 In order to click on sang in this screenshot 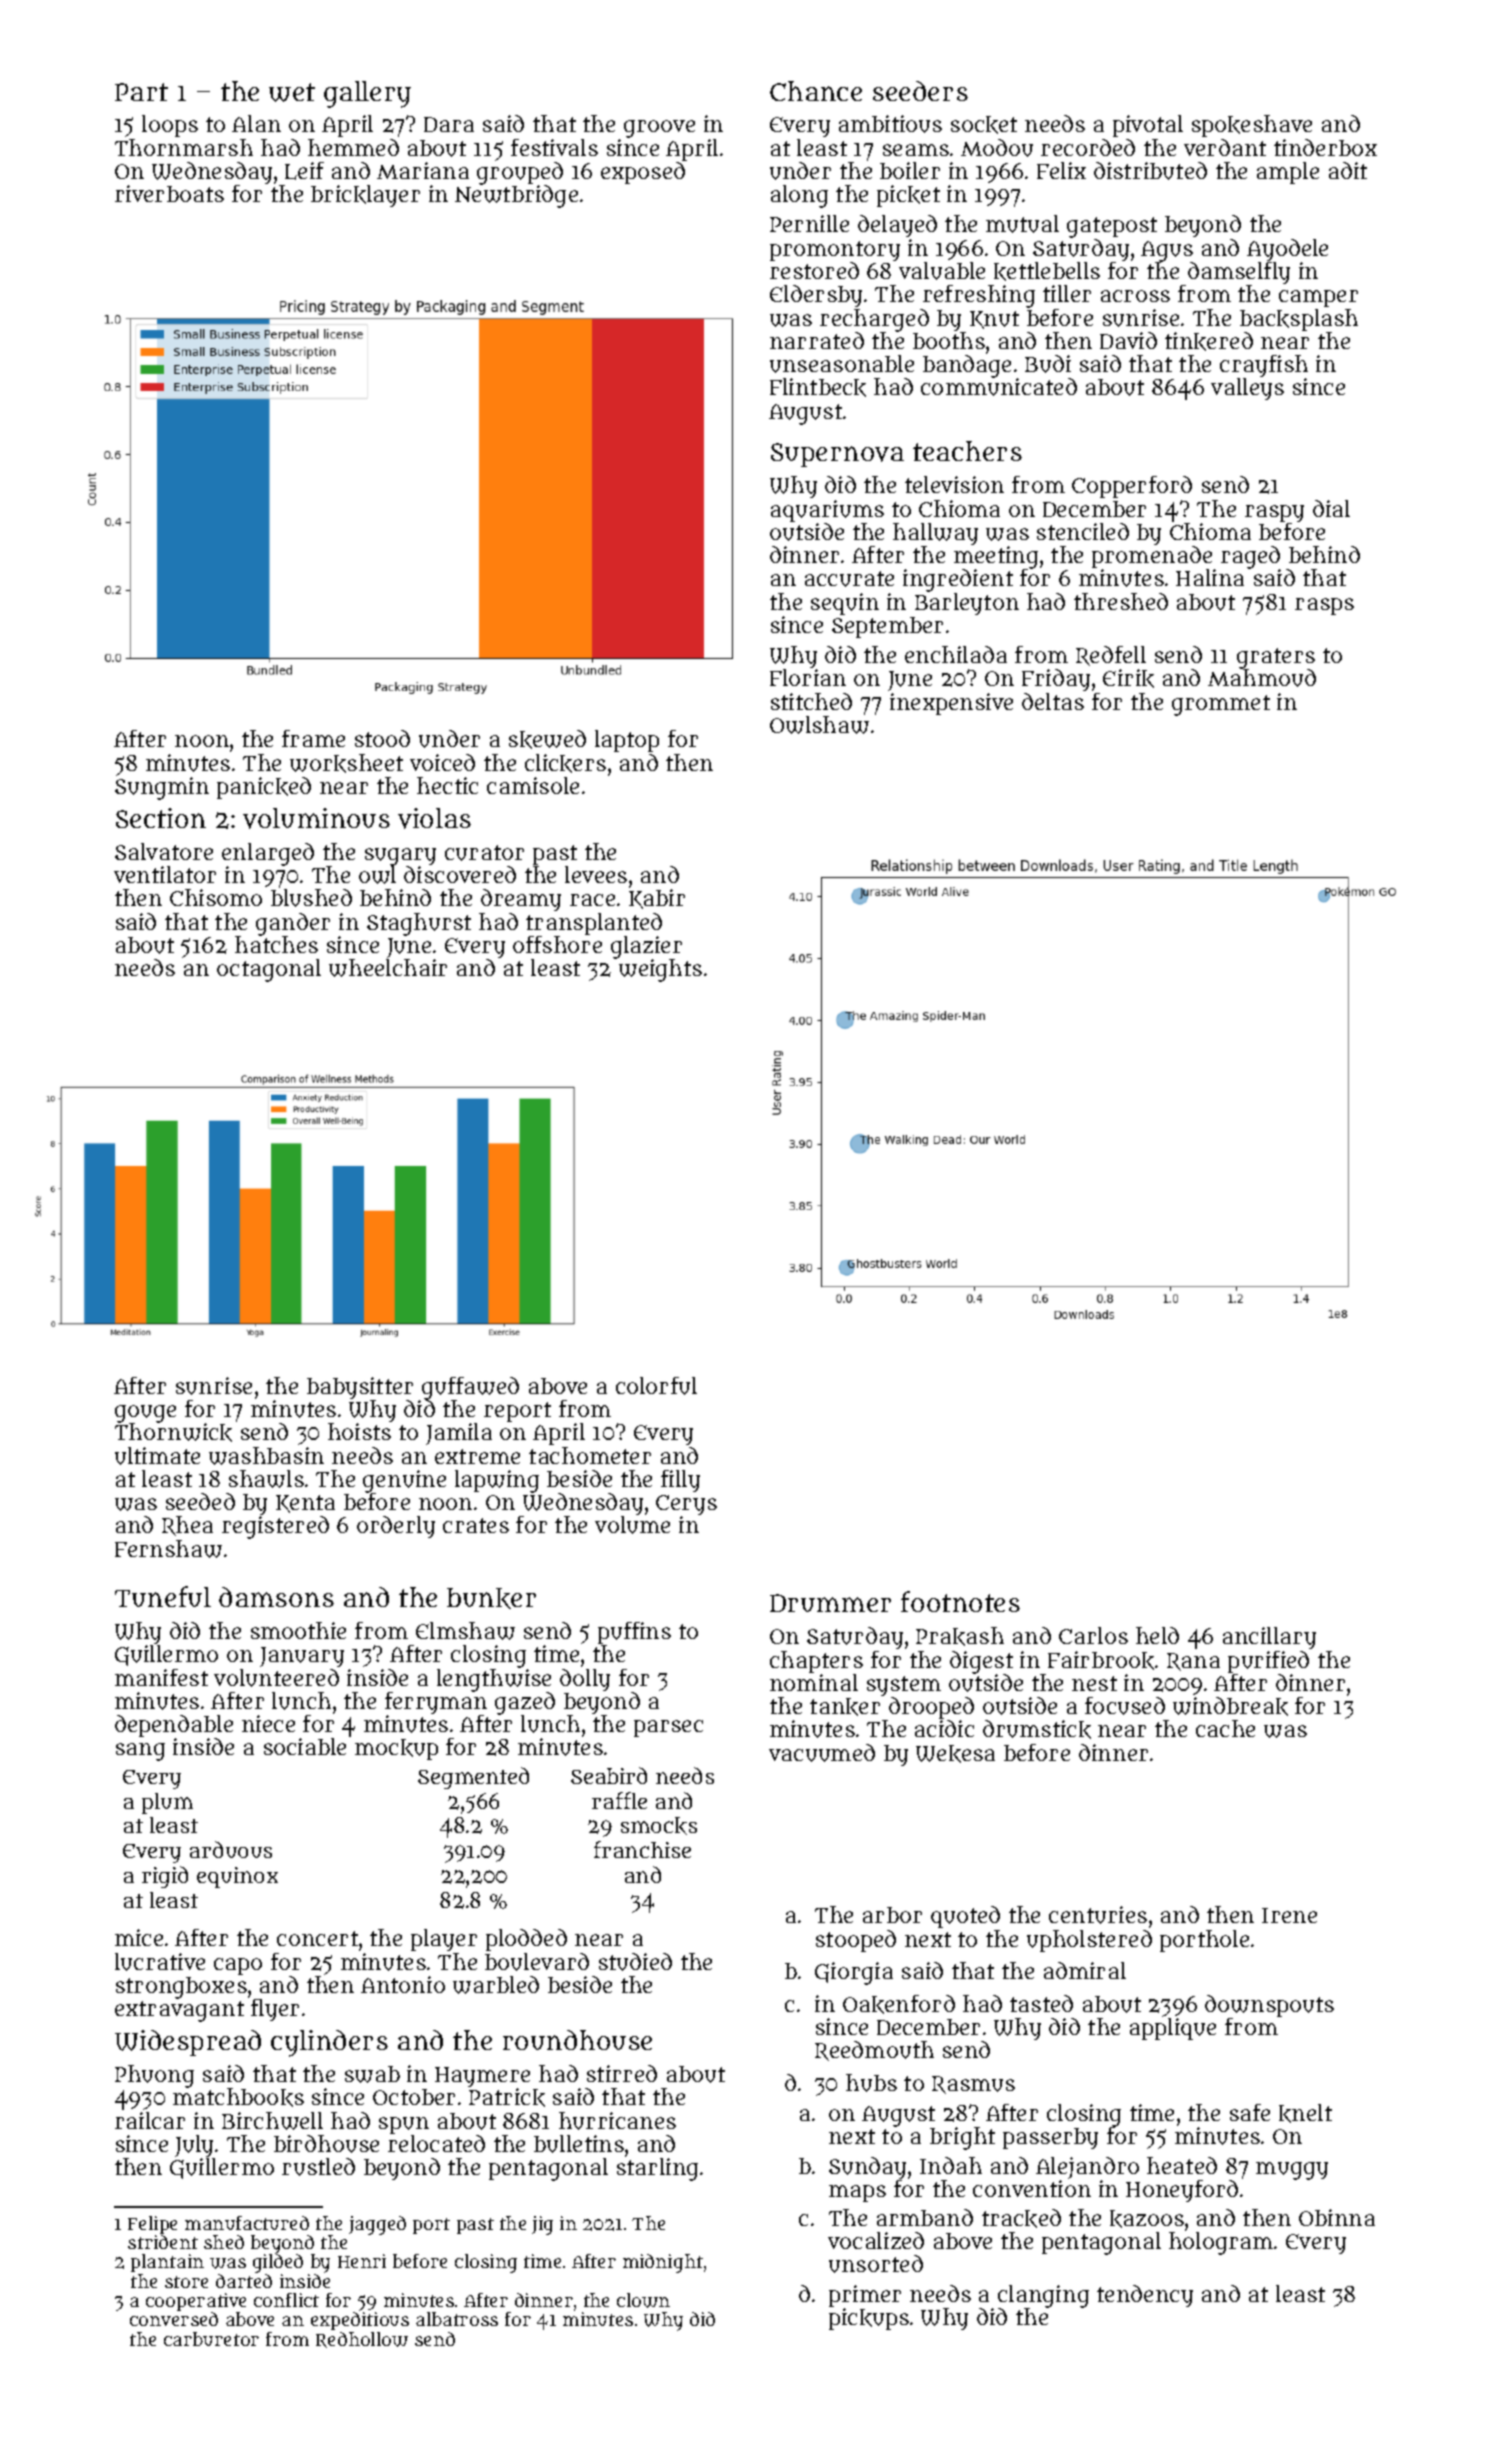, I will do `click(140, 1752)`.
